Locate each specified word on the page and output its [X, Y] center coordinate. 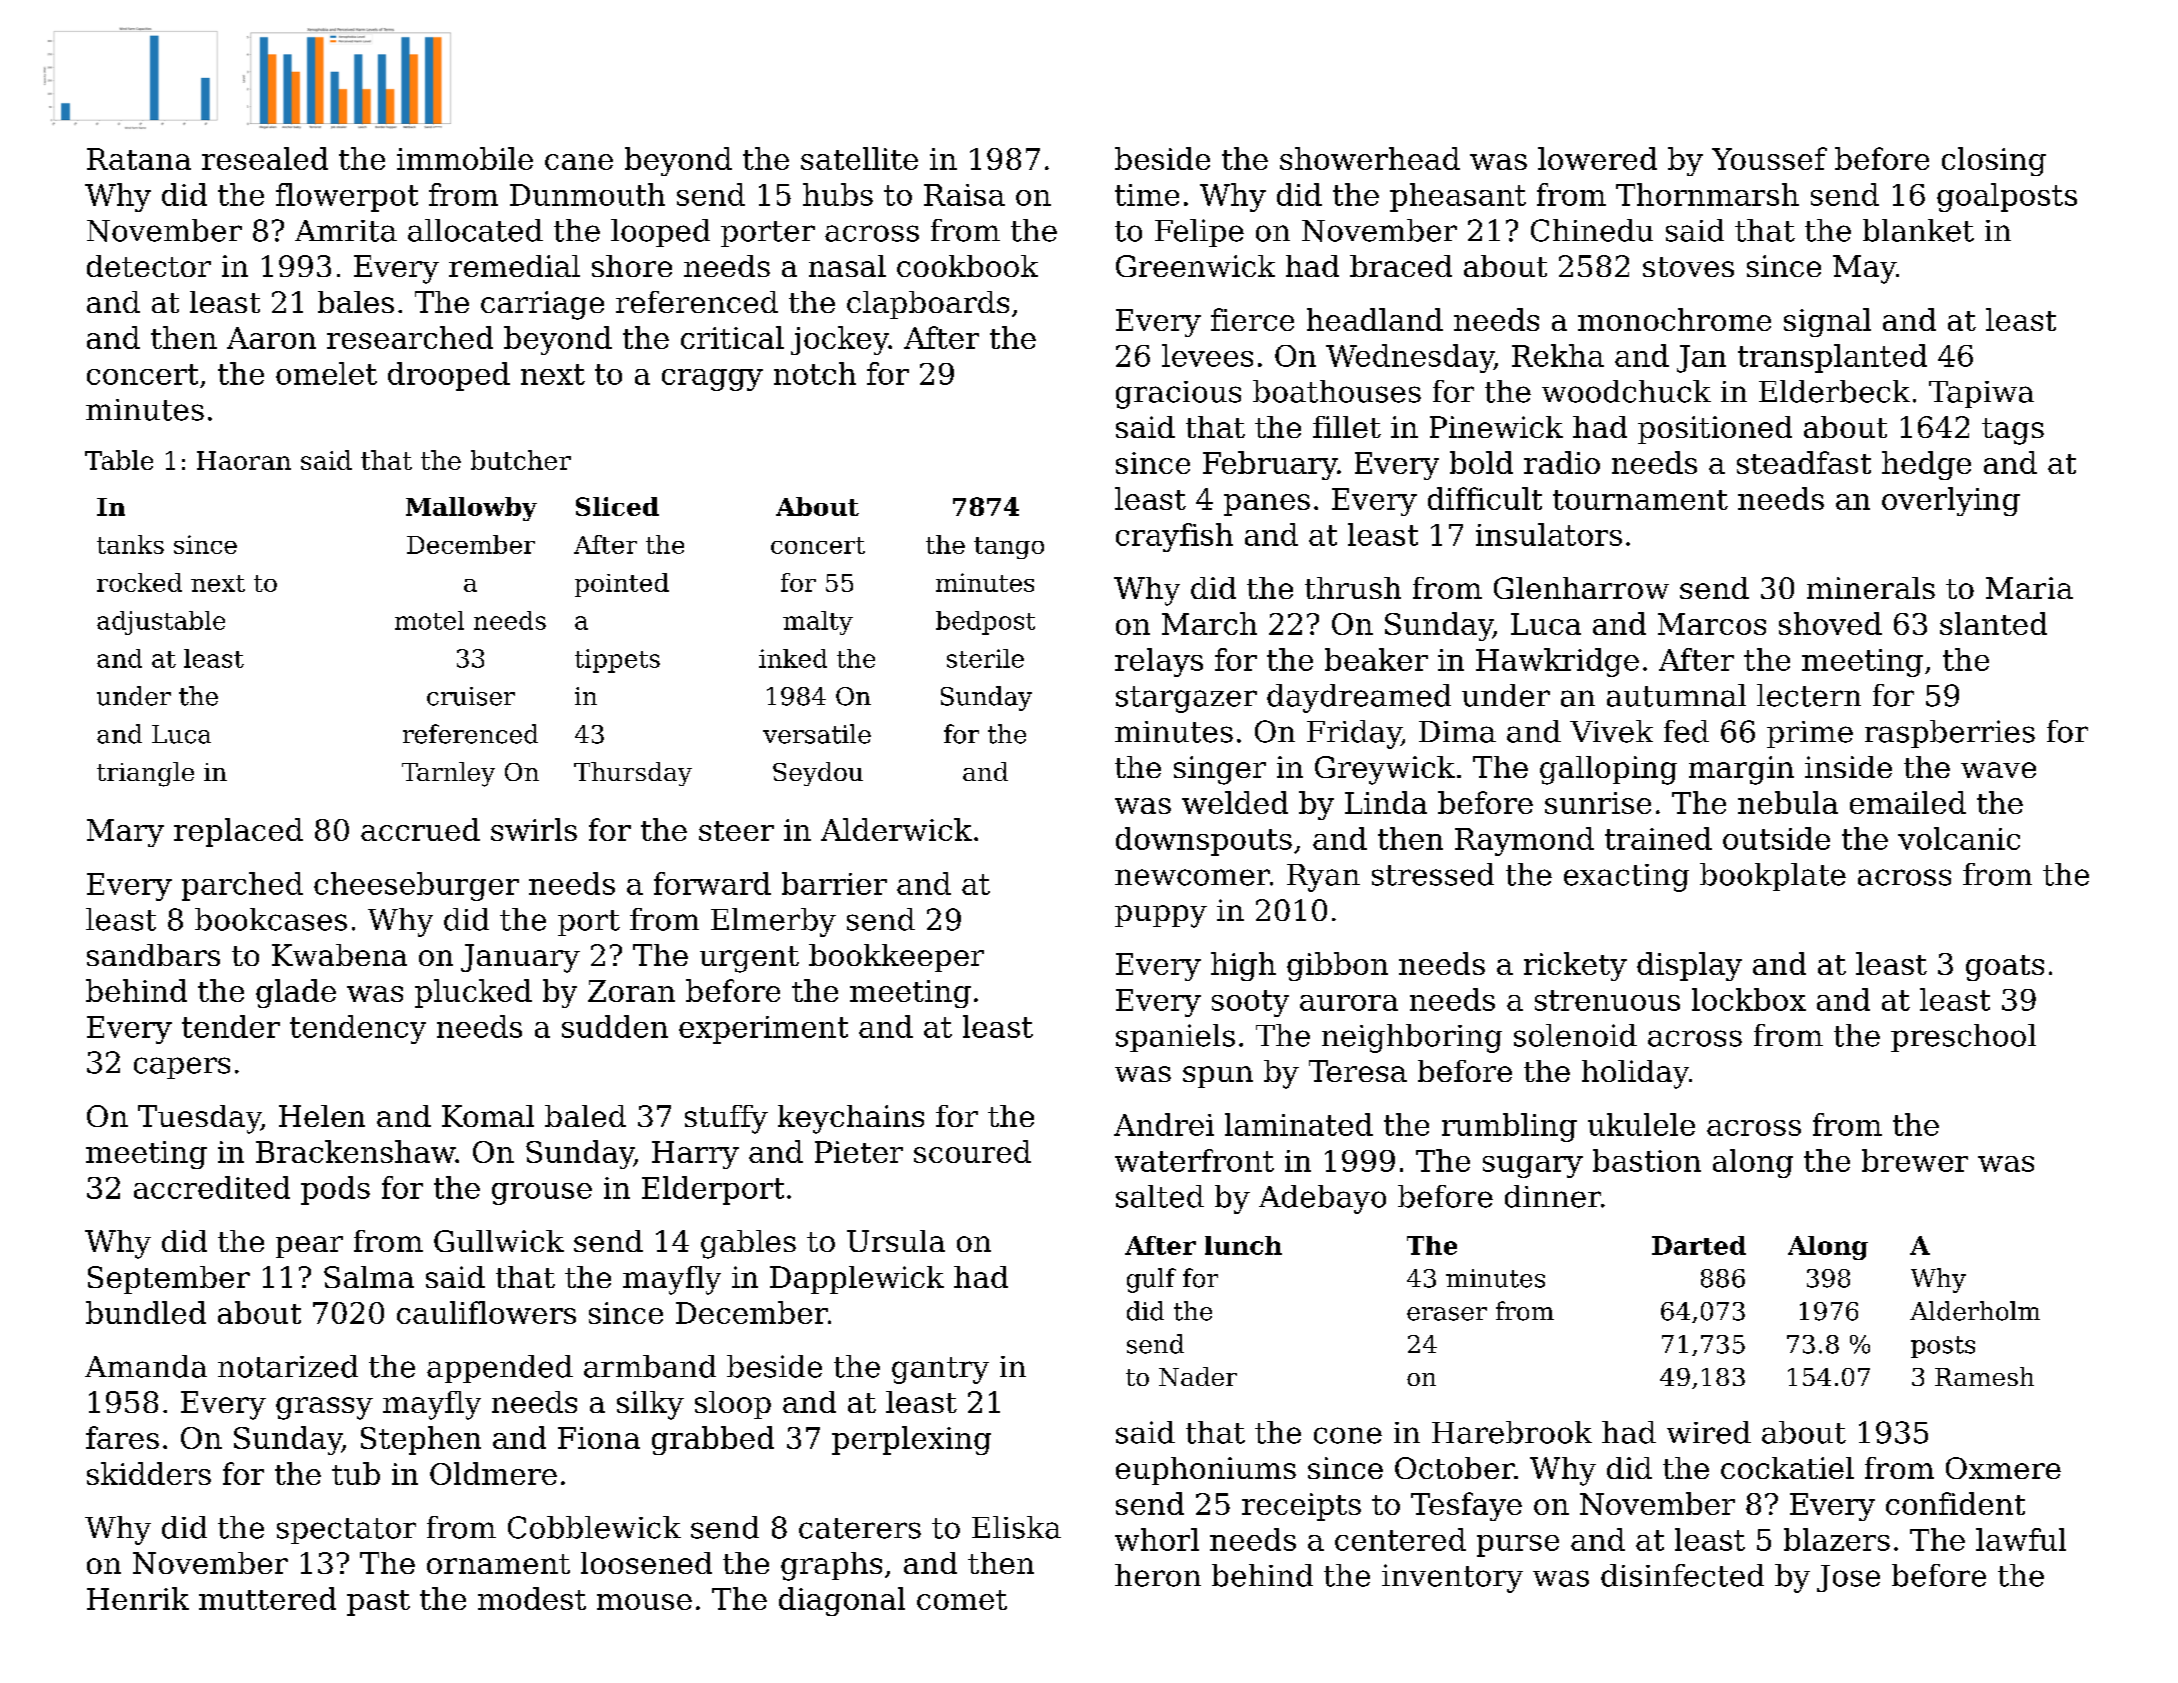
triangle [145, 774]
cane [579, 162]
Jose [1848, 1578]
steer [736, 831]
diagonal [842, 1601]
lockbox [1749, 999]
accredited [212, 1187]
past [378, 1603]
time [1147, 195]
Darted [1699, 1245]
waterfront [1194, 1160]
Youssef [1769, 158]
